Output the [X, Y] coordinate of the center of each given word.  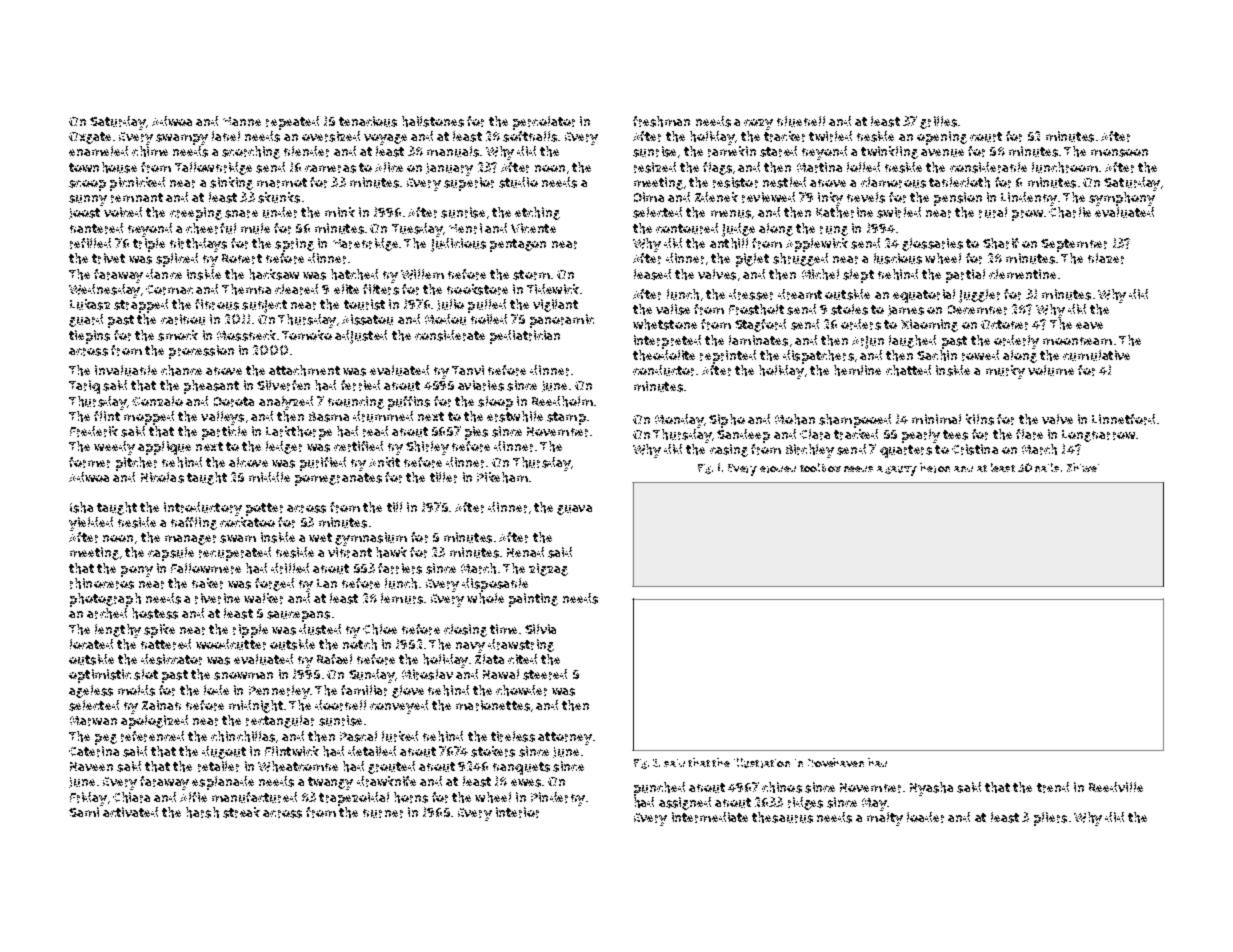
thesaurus [782, 817]
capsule [171, 554]
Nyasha [931, 789]
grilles [938, 122]
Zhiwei [1083, 467]
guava [574, 510]
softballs [530, 136]
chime [150, 151]
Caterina [94, 751]
